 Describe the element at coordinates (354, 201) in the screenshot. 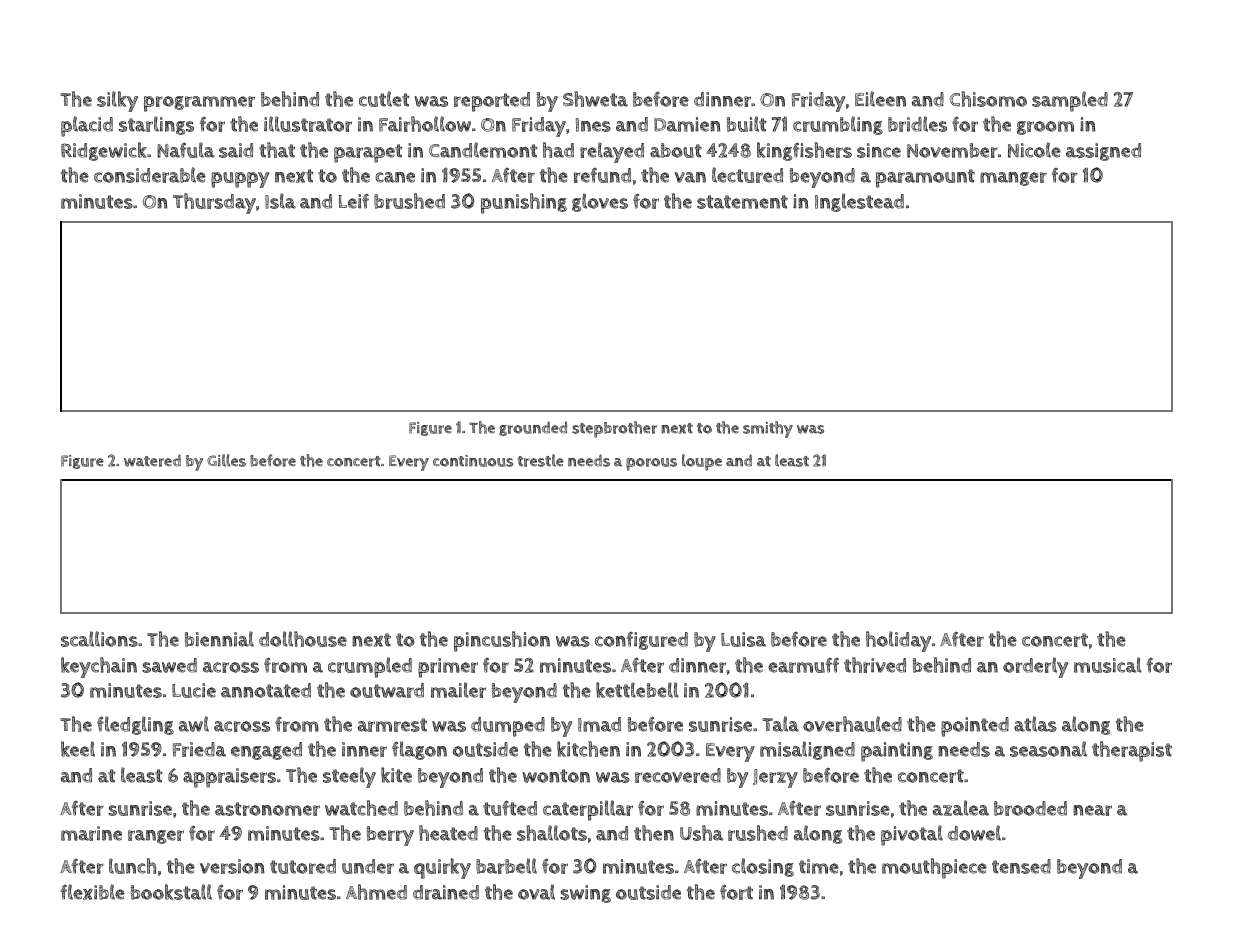

I see `Leif` at that location.
